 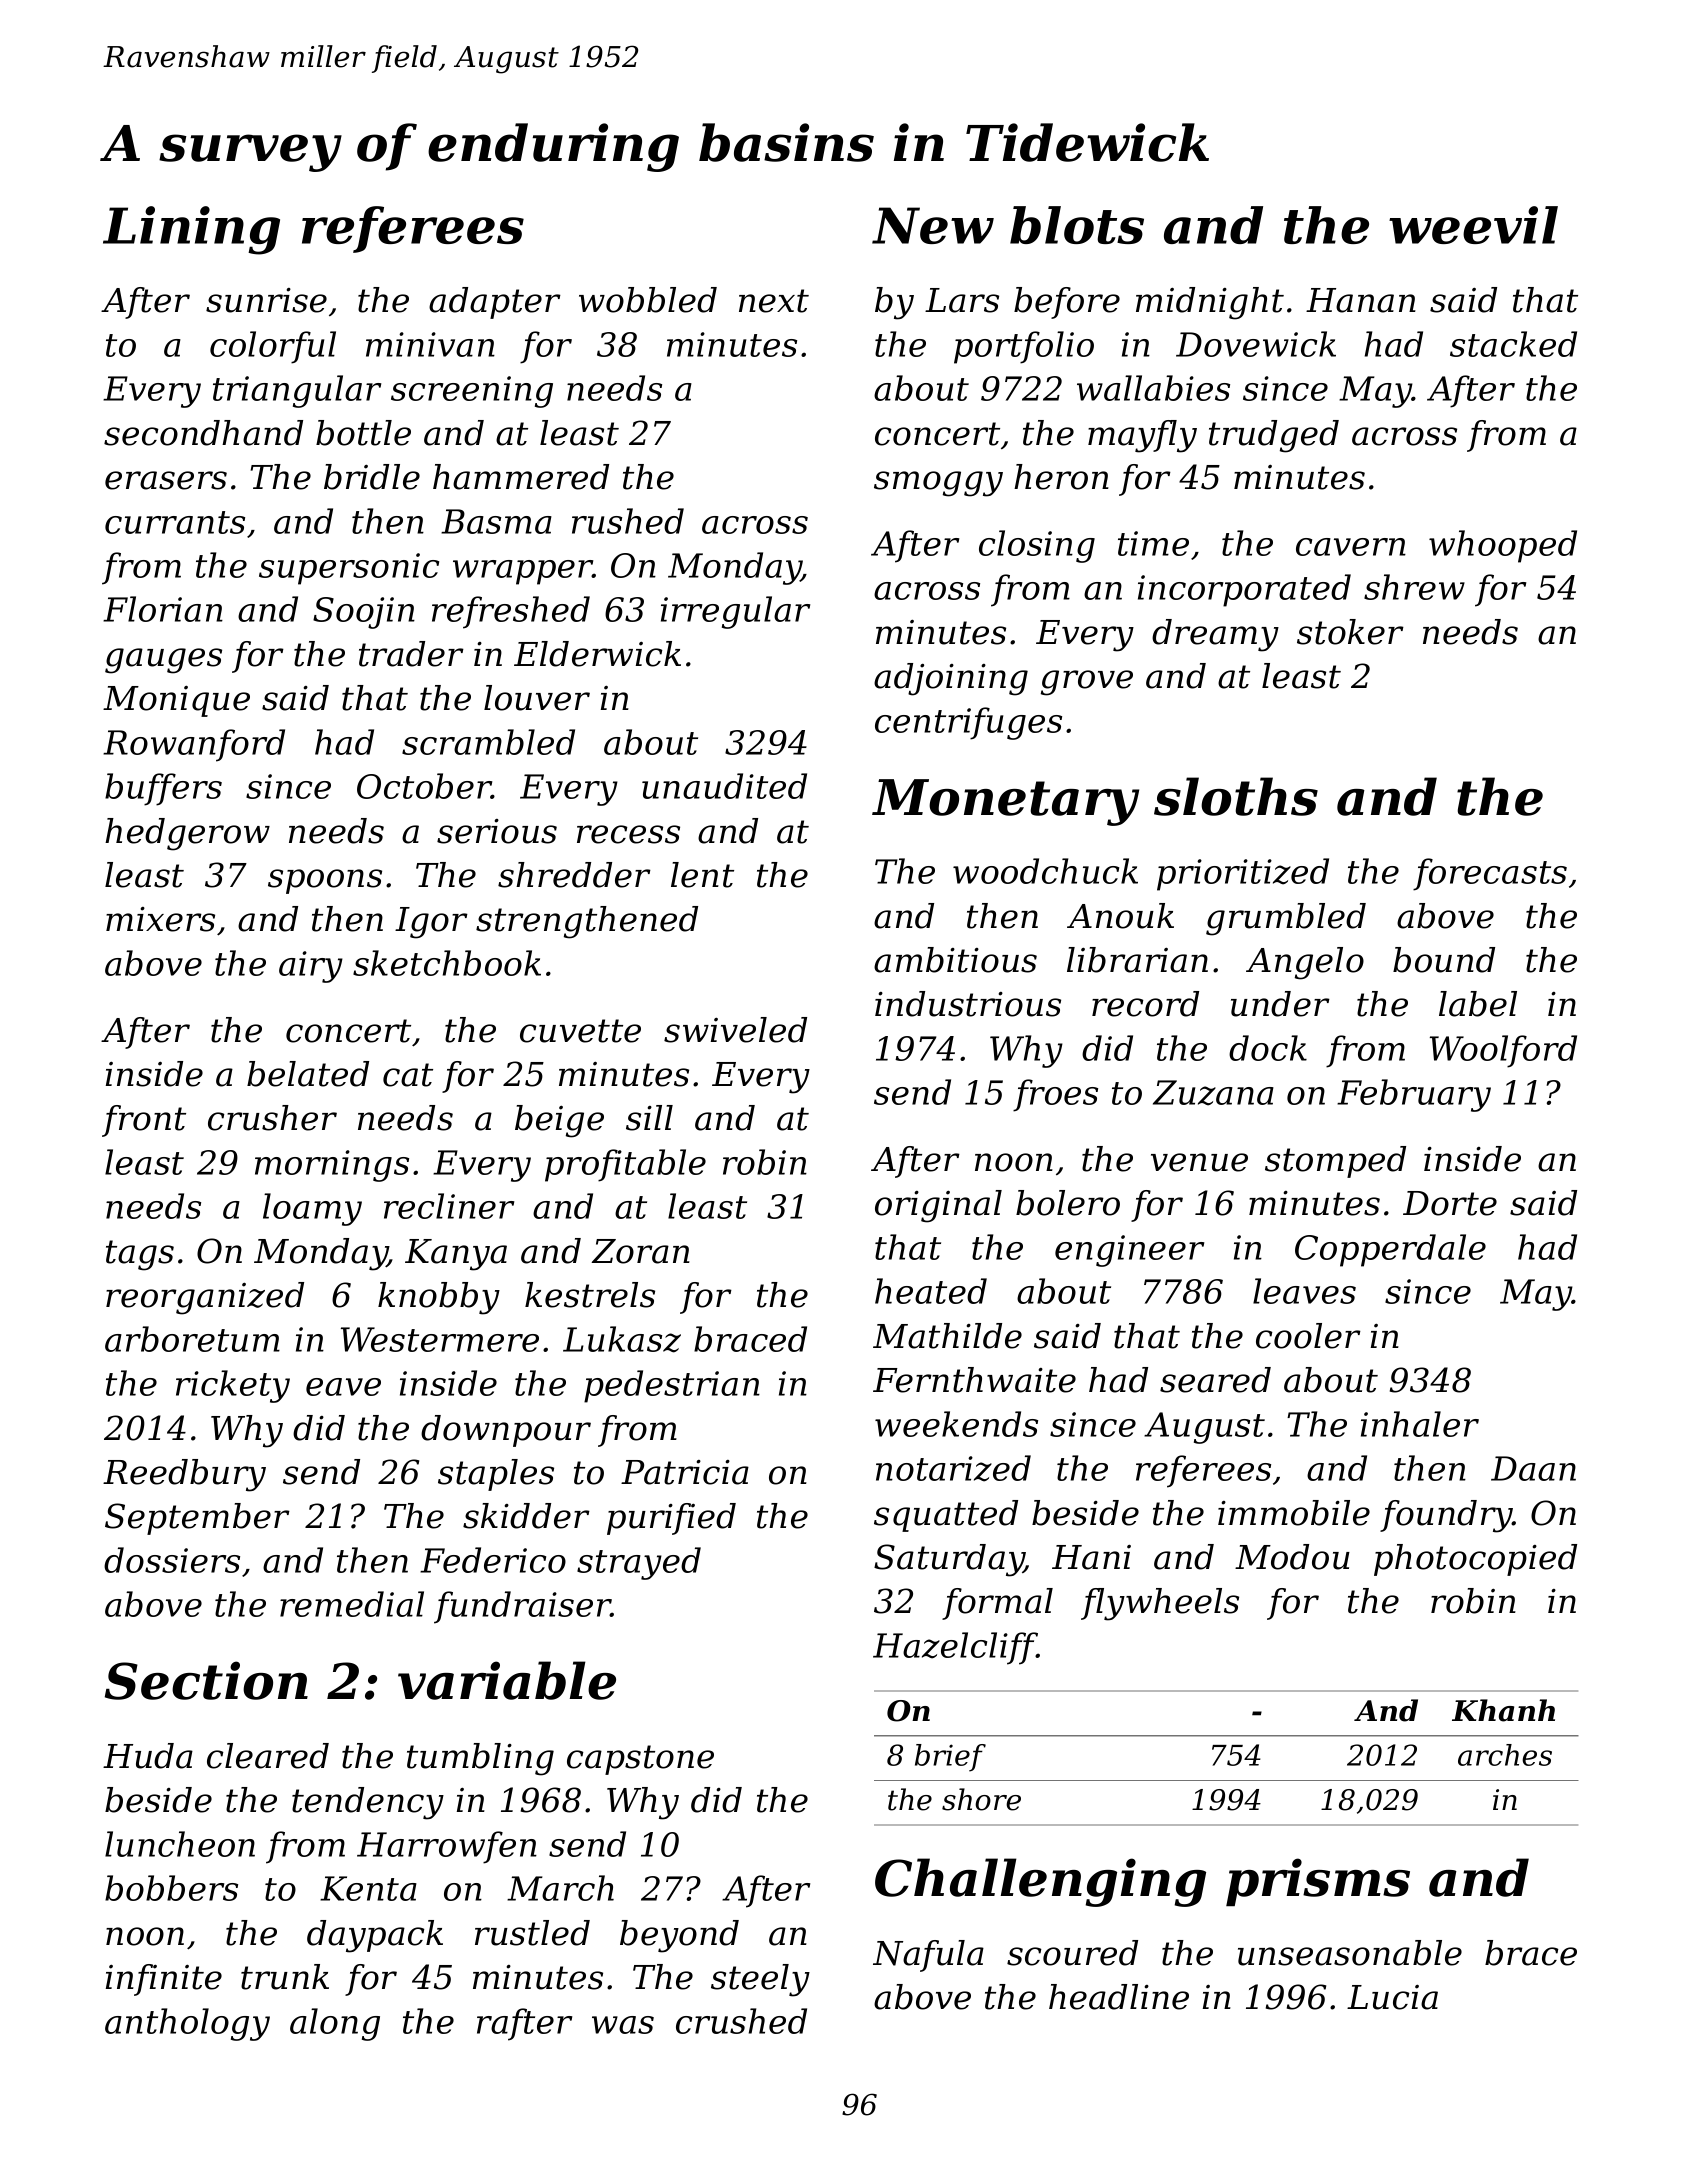 I want to click on original, so click(x=938, y=1206).
